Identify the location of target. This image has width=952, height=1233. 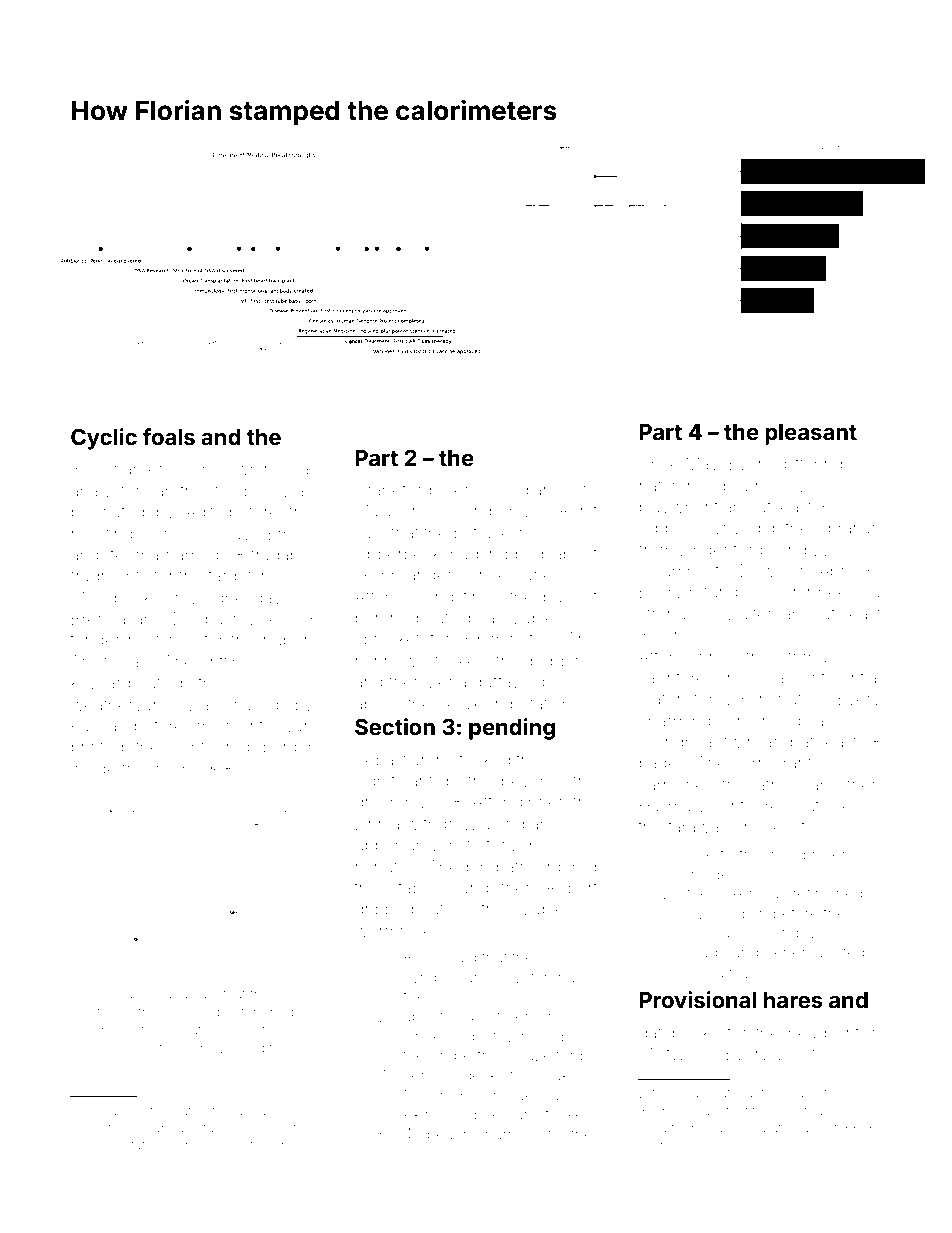
(229, 578).
